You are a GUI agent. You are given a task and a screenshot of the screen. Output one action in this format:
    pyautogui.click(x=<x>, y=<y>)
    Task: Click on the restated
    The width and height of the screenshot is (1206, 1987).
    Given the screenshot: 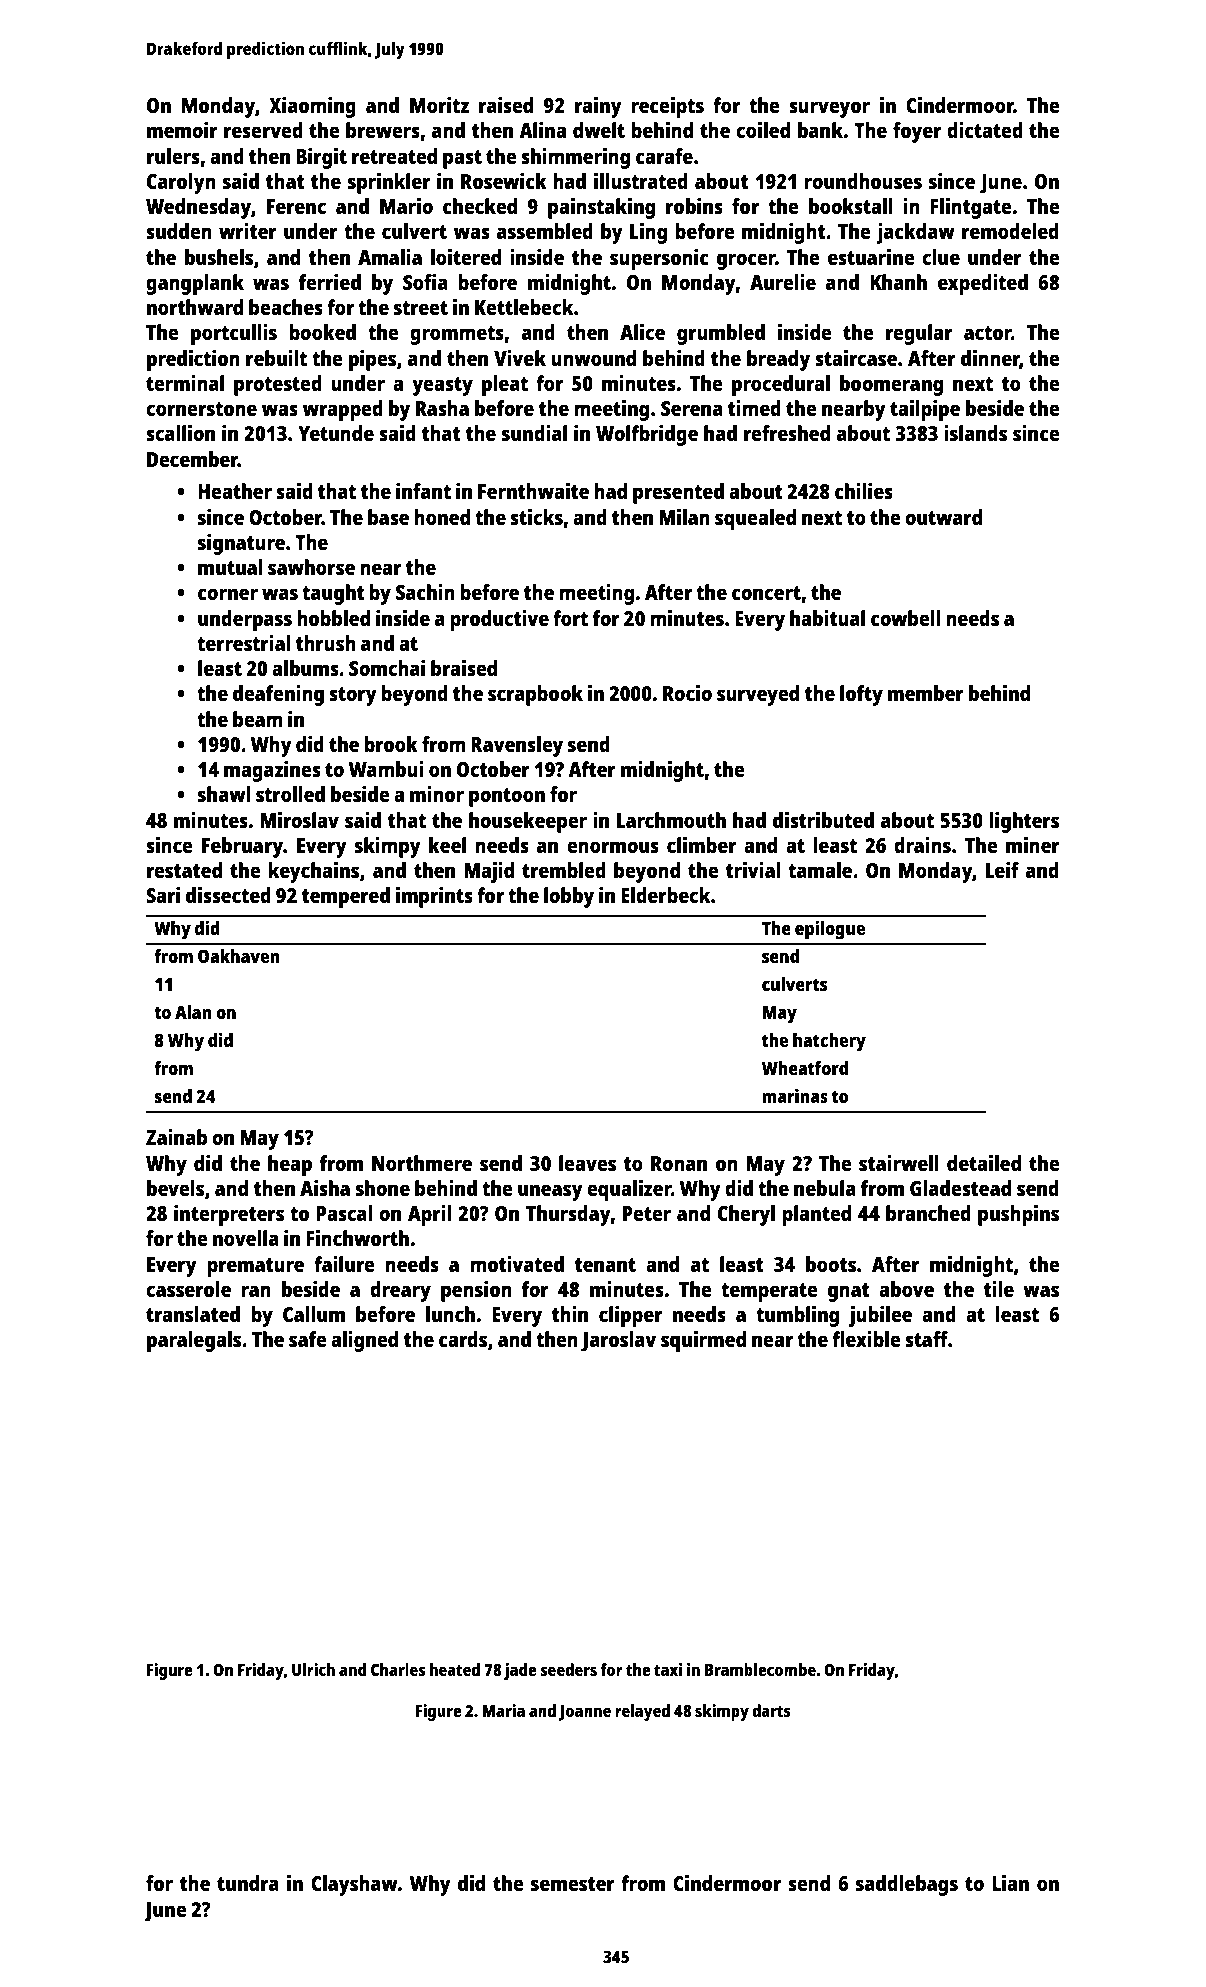 What is the action you would take?
    pyautogui.click(x=184, y=870)
